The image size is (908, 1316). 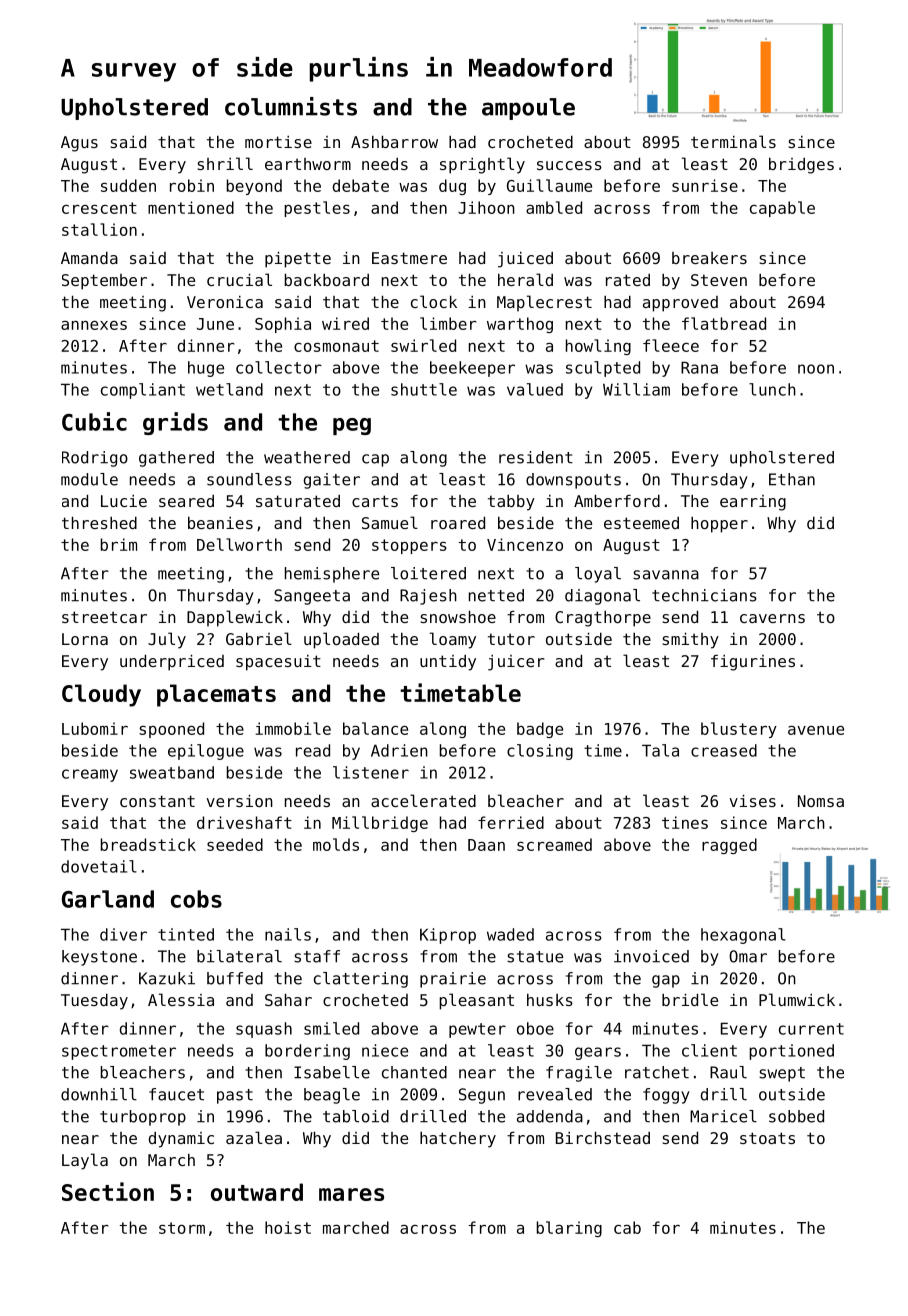 I want to click on seeded, so click(x=235, y=844).
